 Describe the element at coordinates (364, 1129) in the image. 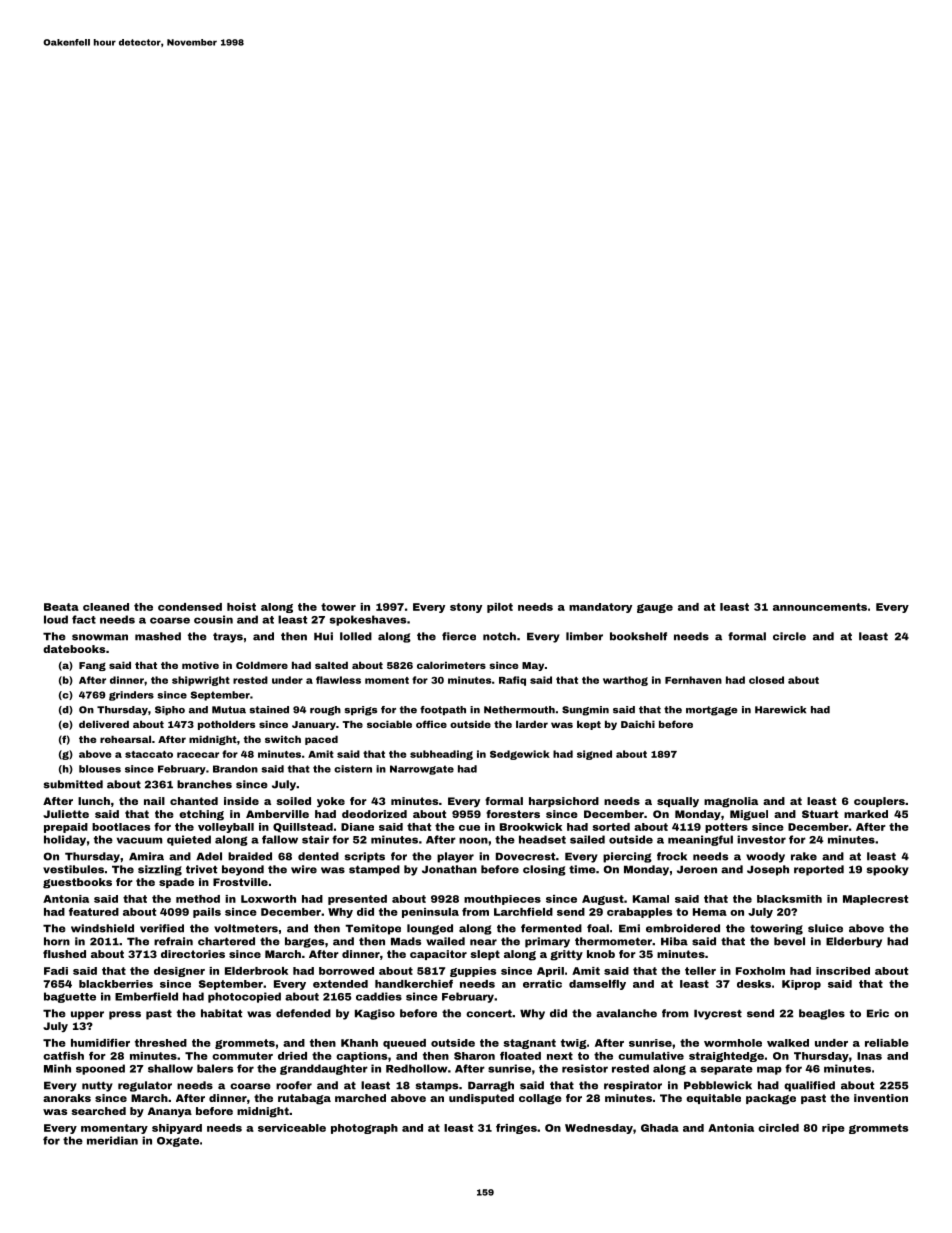

I see `photograph` at that location.
